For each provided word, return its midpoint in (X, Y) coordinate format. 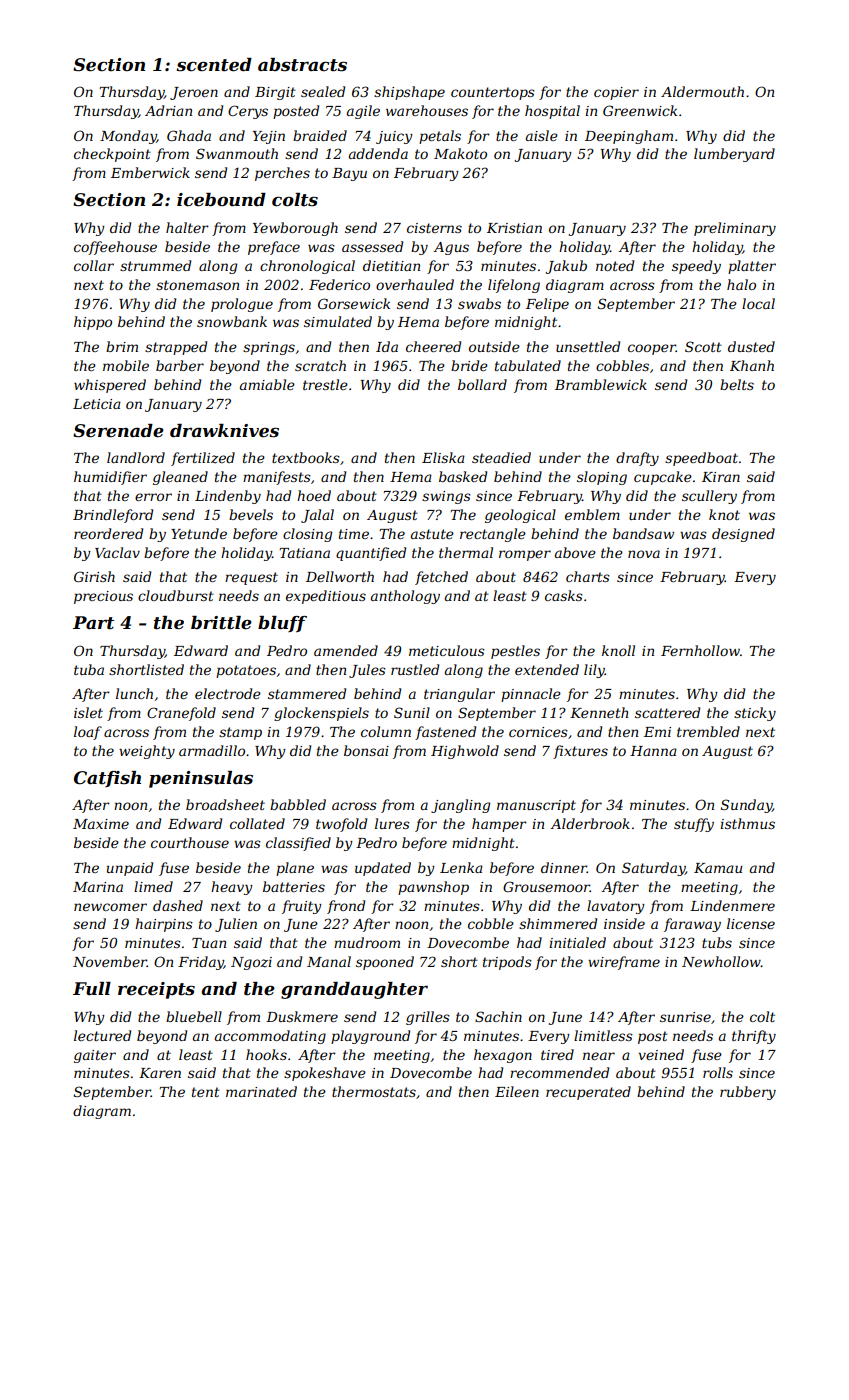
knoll (618, 650)
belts (737, 384)
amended (346, 650)
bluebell (194, 1016)
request (251, 578)
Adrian (168, 110)
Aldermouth (702, 91)
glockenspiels (321, 714)
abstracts (302, 65)
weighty (147, 752)
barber (180, 365)
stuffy (694, 825)
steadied (501, 457)
